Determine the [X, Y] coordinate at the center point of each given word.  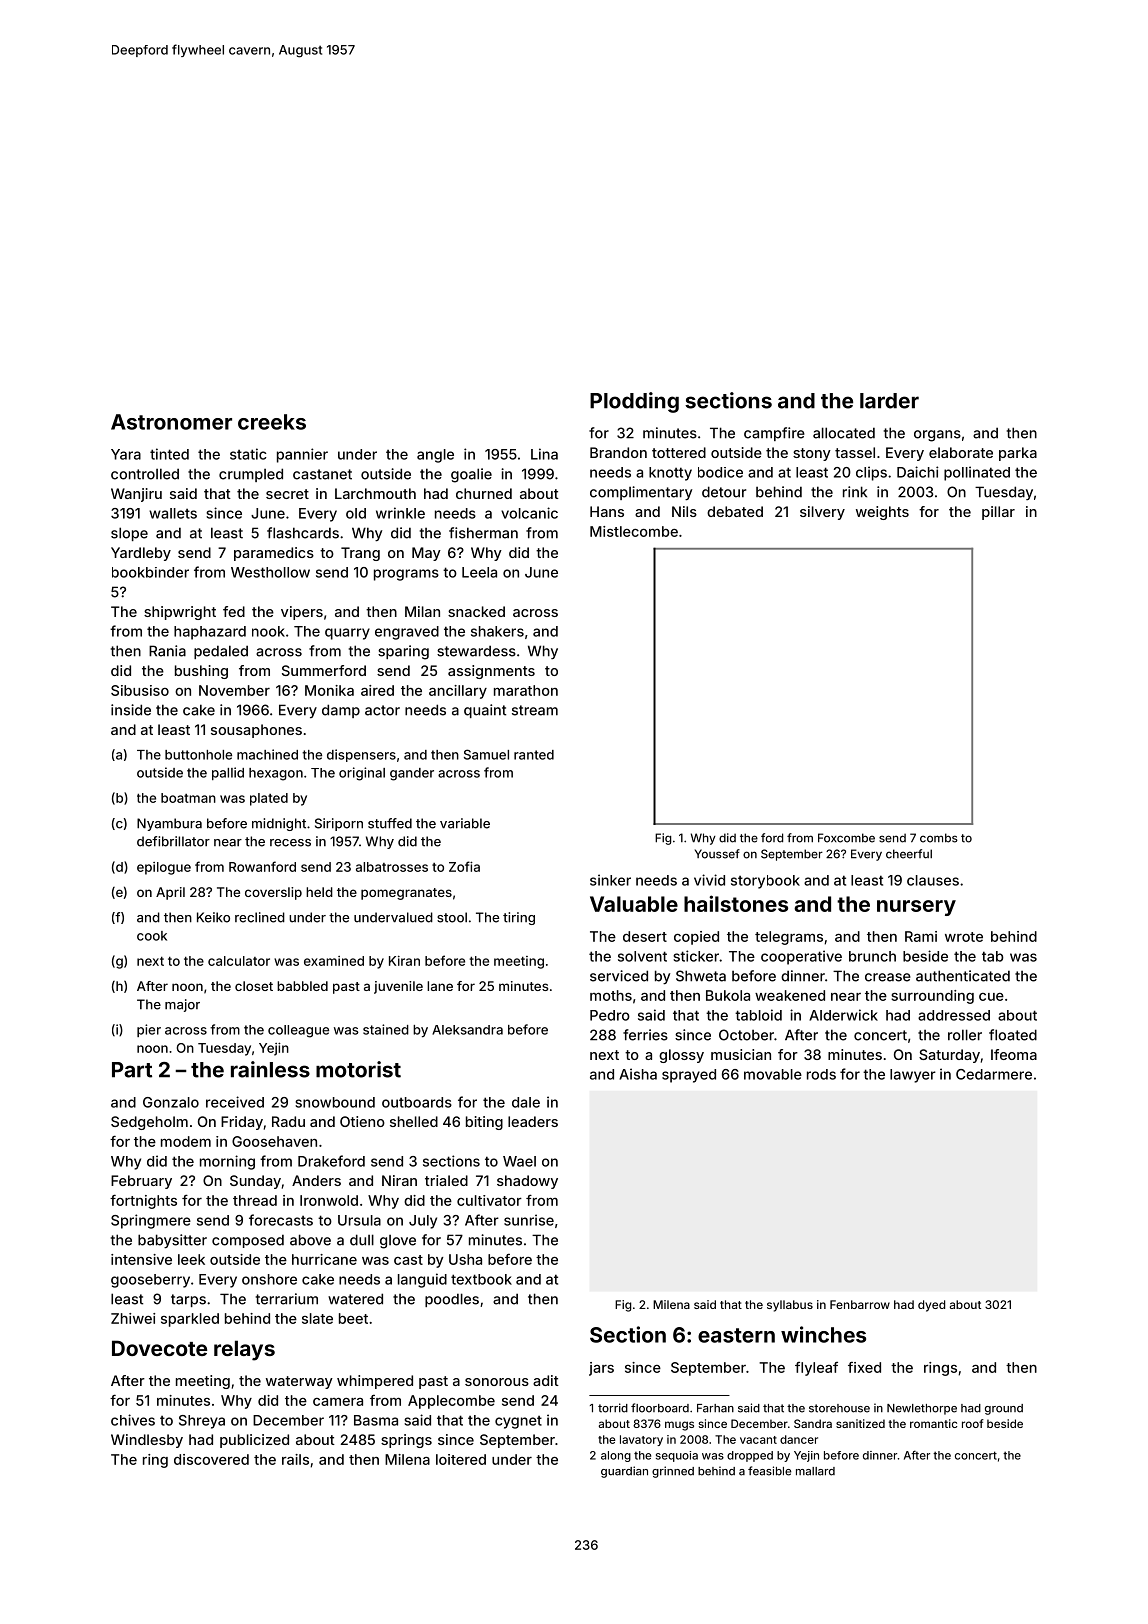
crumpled [251, 475]
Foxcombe [846, 838]
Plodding [634, 402]
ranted [534, 755]
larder [889, 401]
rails [295, 1459]
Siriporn [339, 824]
